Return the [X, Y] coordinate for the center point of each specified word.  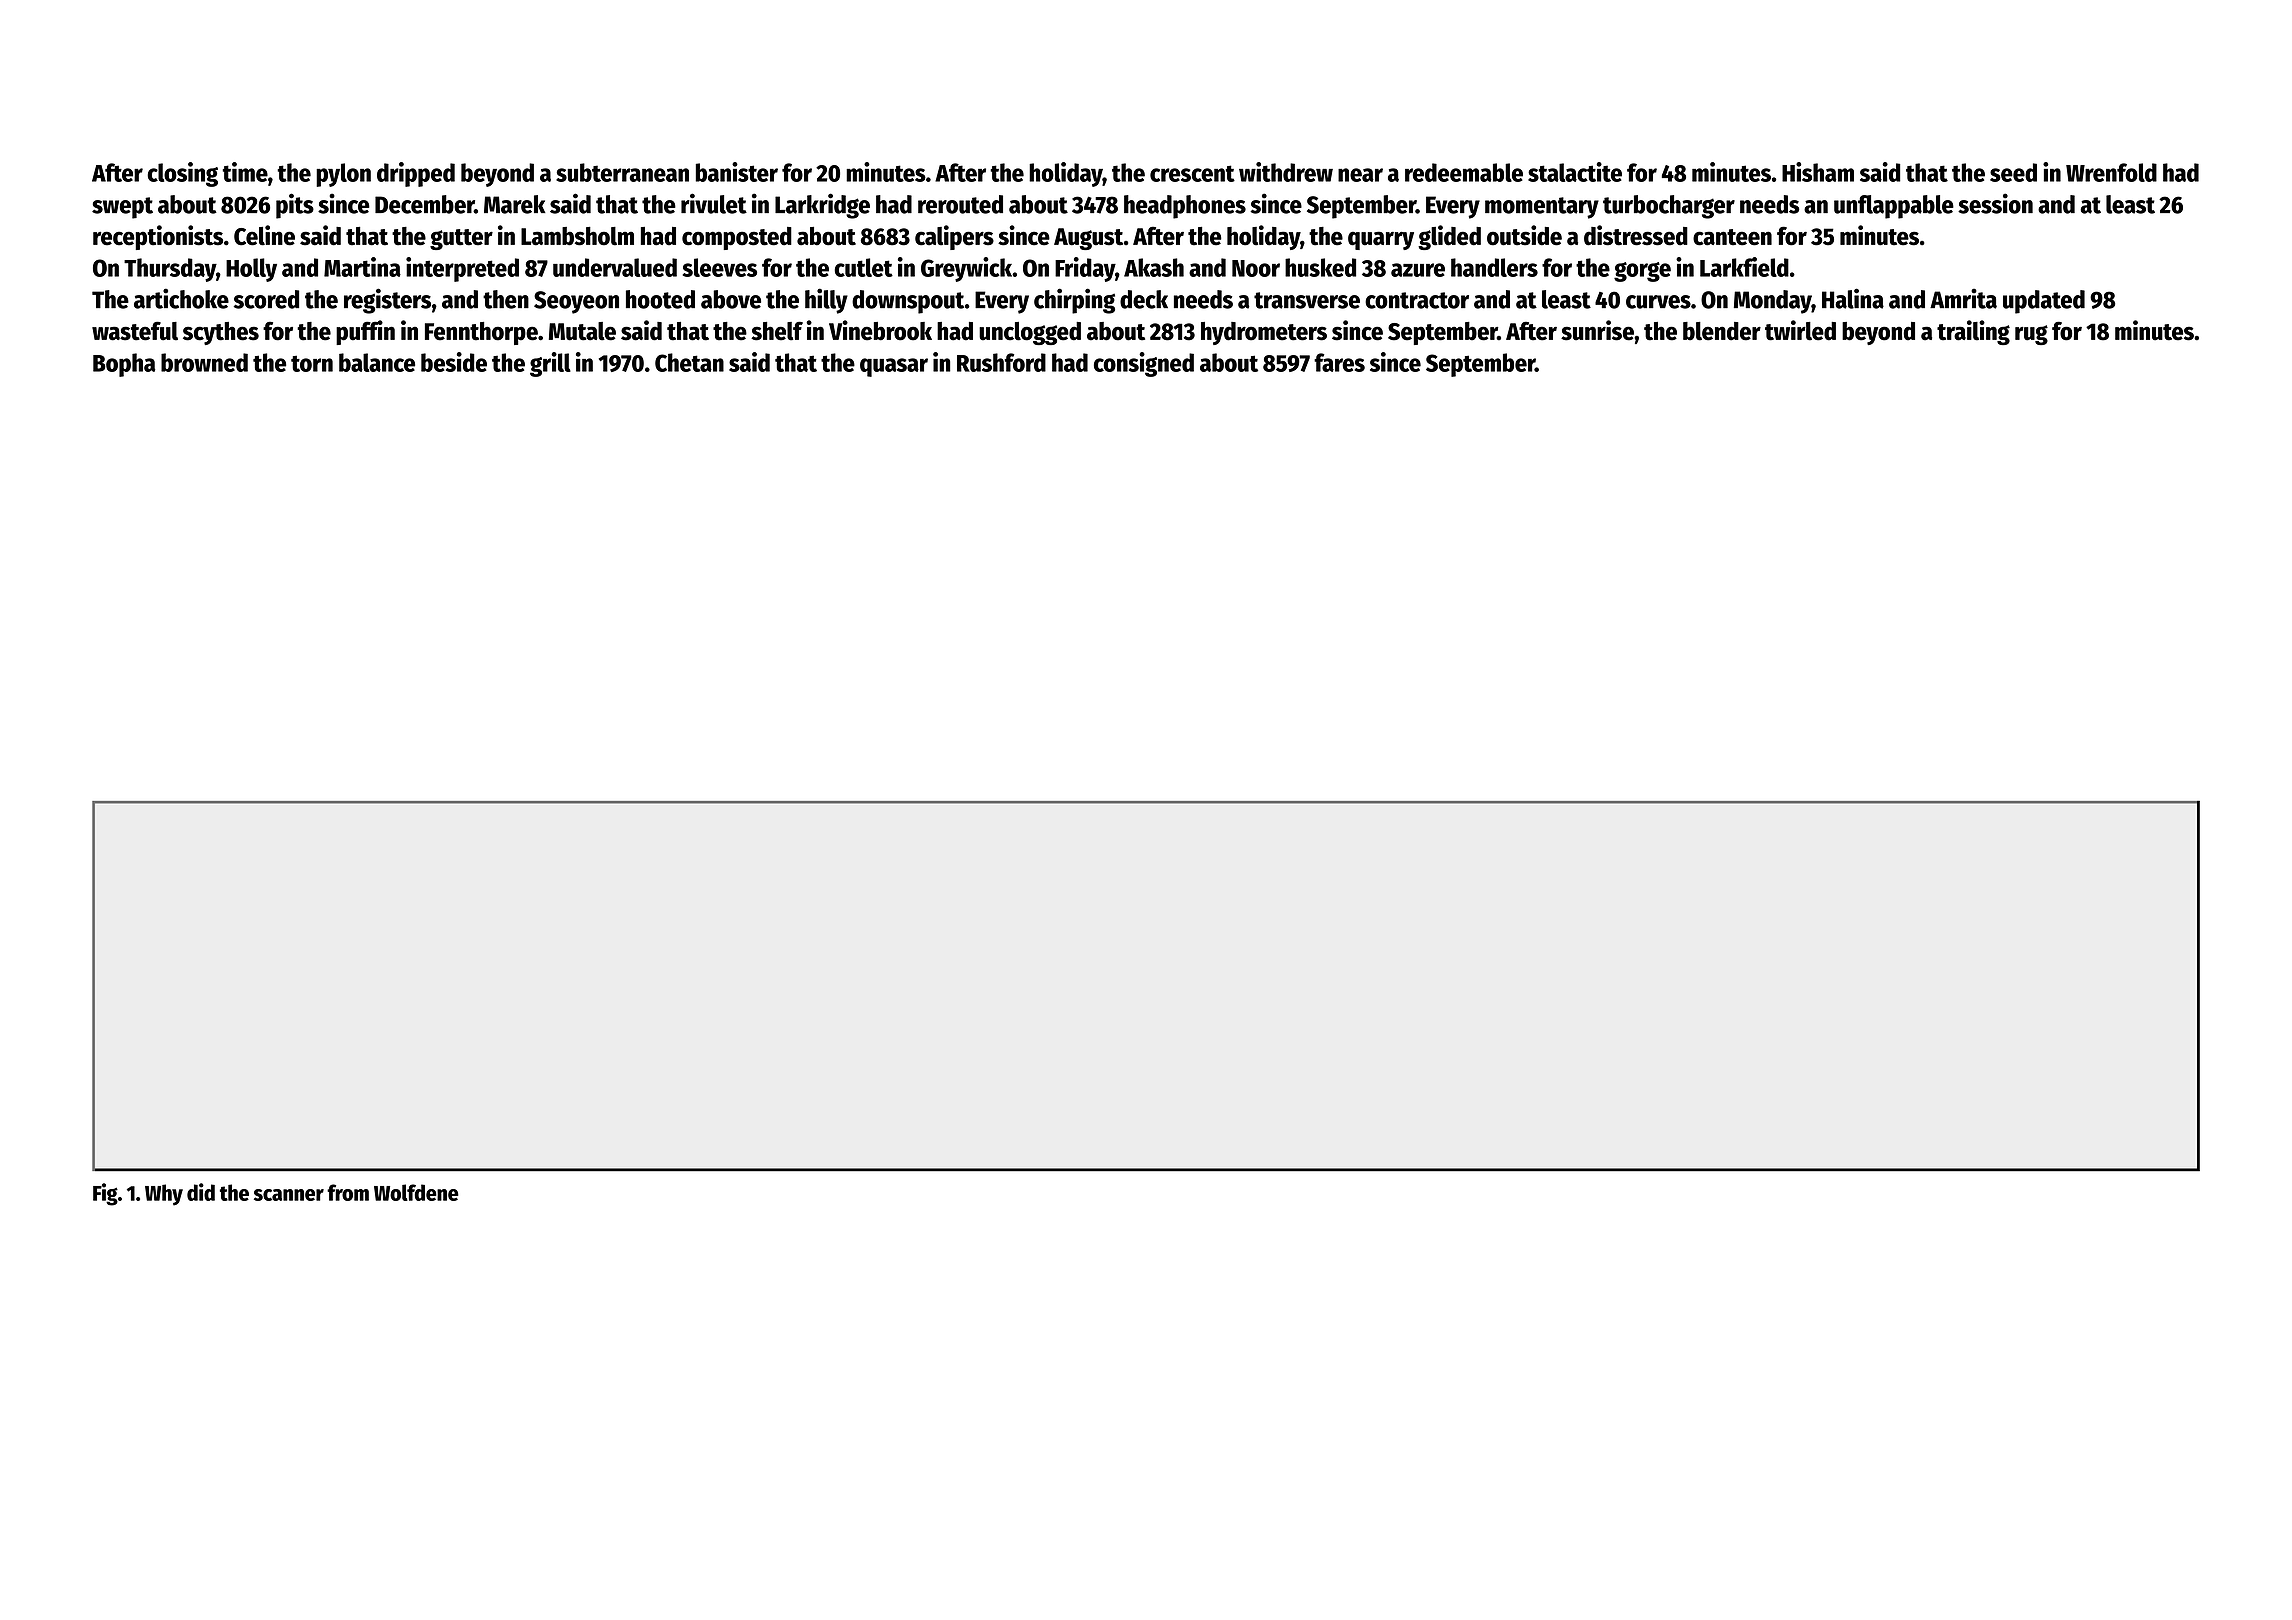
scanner [289, 1195]
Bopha [124, 365]
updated [2044, 302]
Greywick [966, 269]
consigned [1144, 364]
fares [1339, 362]
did [201, 1192]
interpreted [462, 269]
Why [164, 1195]
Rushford [1001, 362]
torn [312, 363]
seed [2013, 172]
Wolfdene [416, 1192]
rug [2031, 335]
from [348, 1192]
